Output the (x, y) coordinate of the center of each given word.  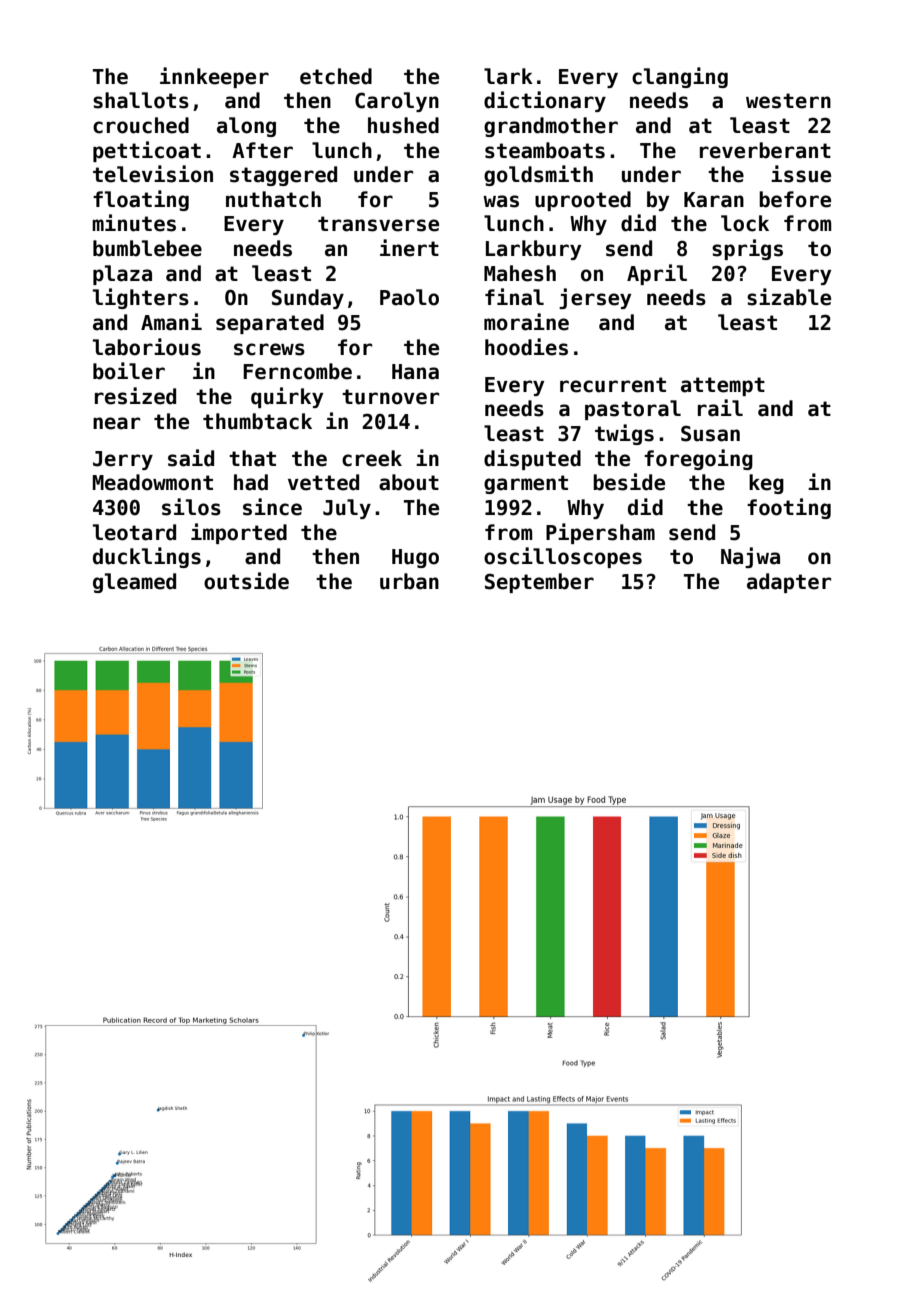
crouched (141, 125)
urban (409, 581)
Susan (710, 433)
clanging (680, 77)
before (795, 199)
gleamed (134, 583)
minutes (134, 223)
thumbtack (257, 421)
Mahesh (520, 273)
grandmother (551, 127)
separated (270, 324)
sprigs (747, 249)
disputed (532, 459)
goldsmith (538, 175)
